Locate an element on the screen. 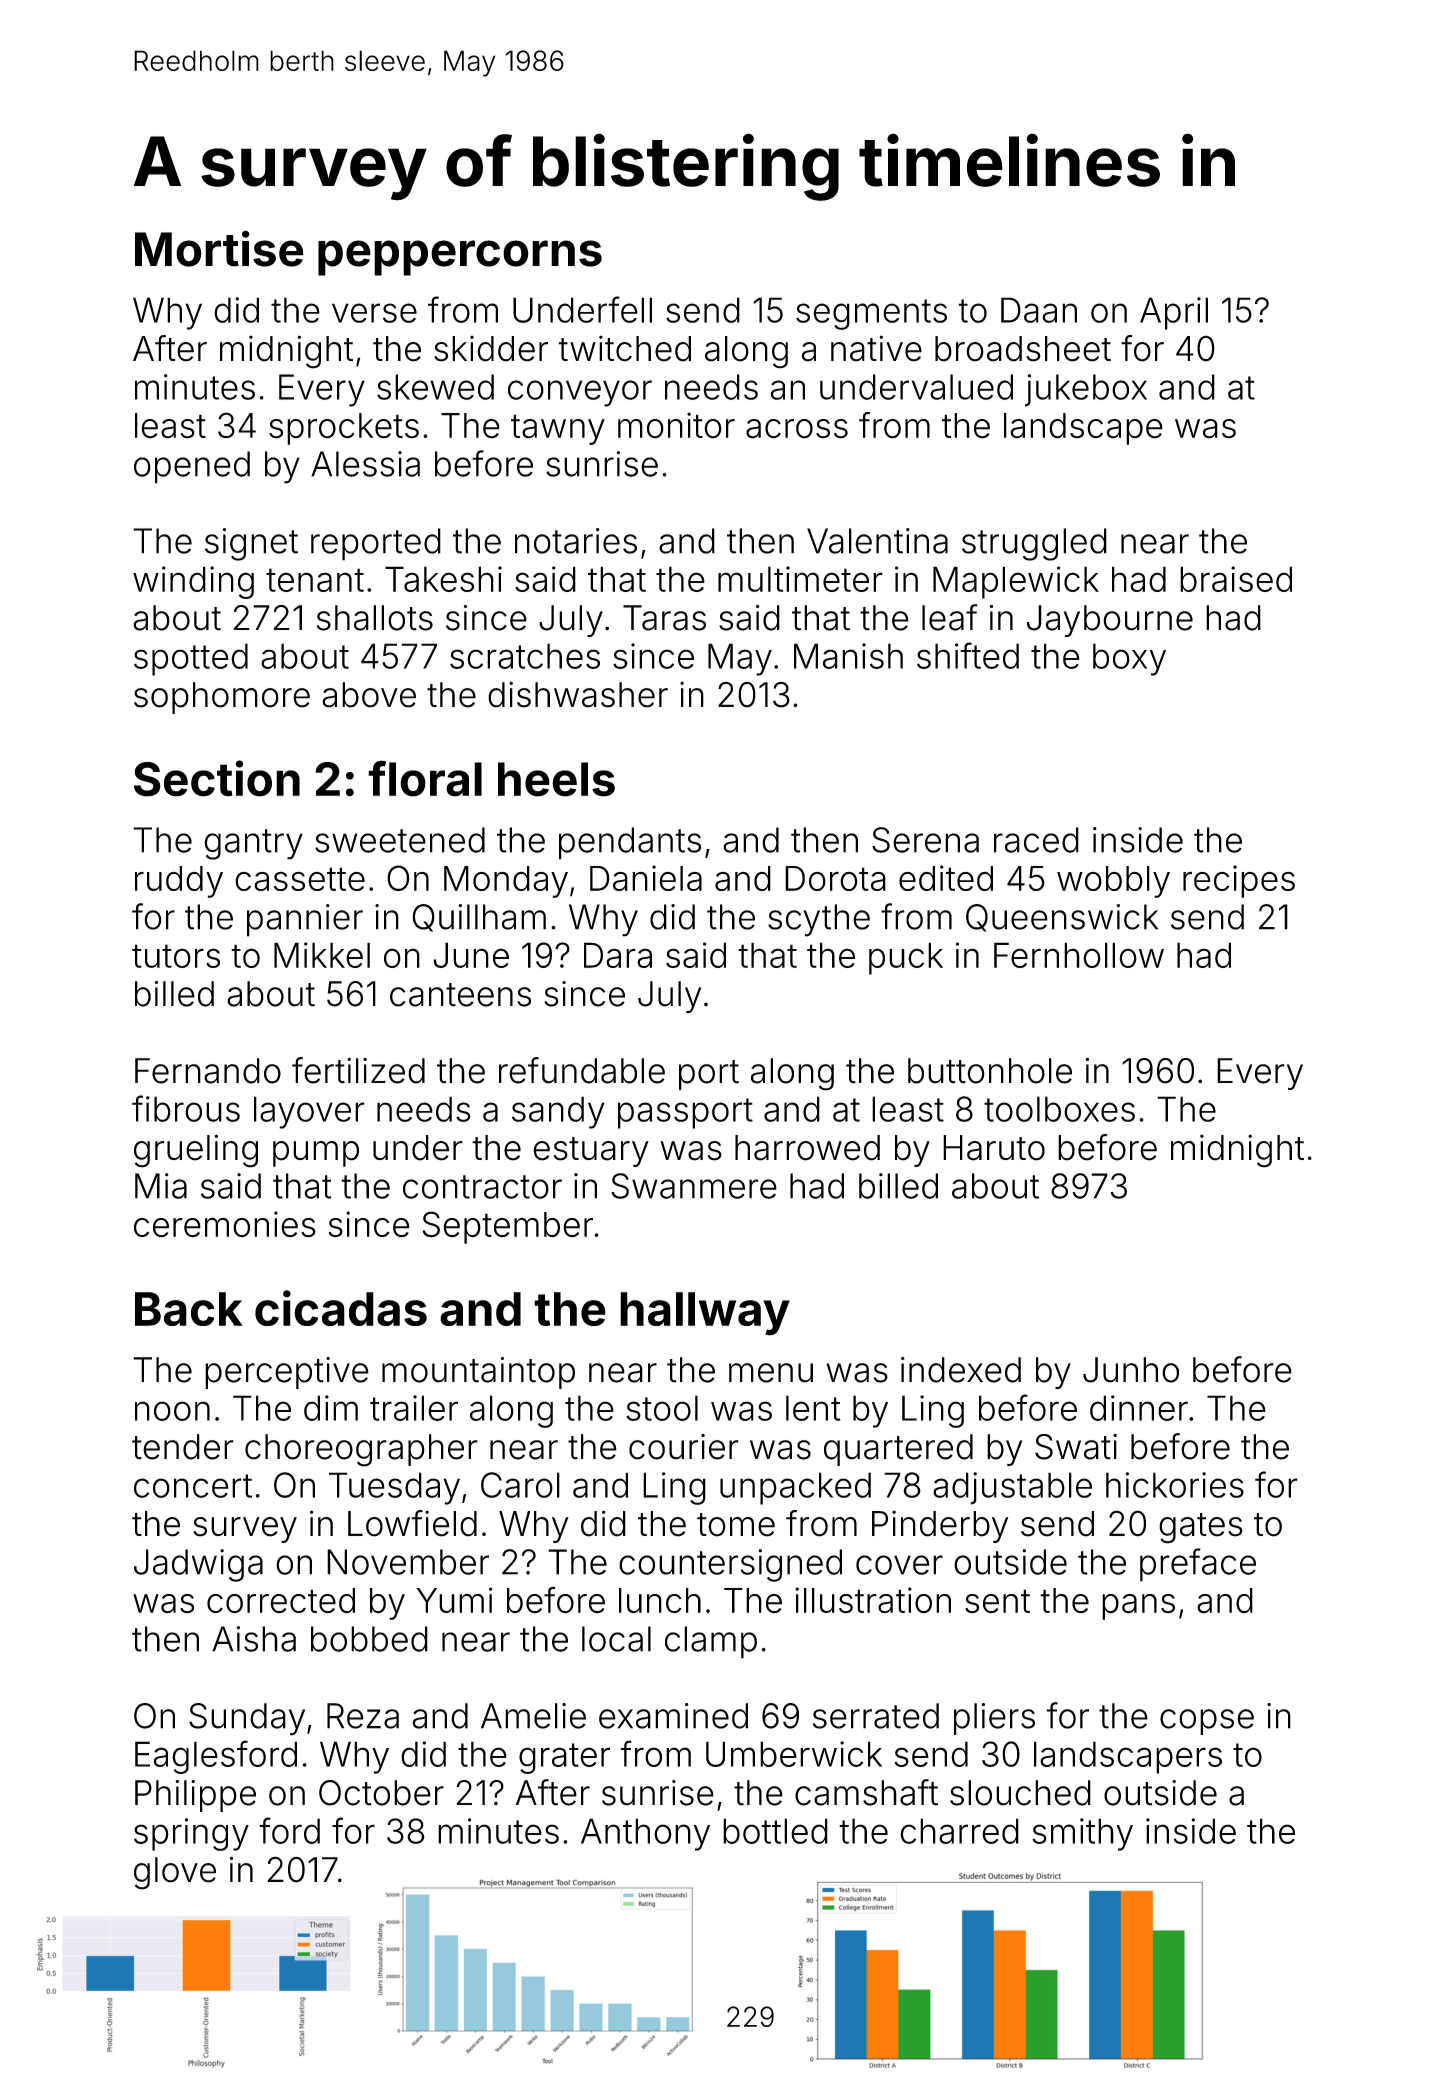  Daan is located at coordinates (1039, 310).
